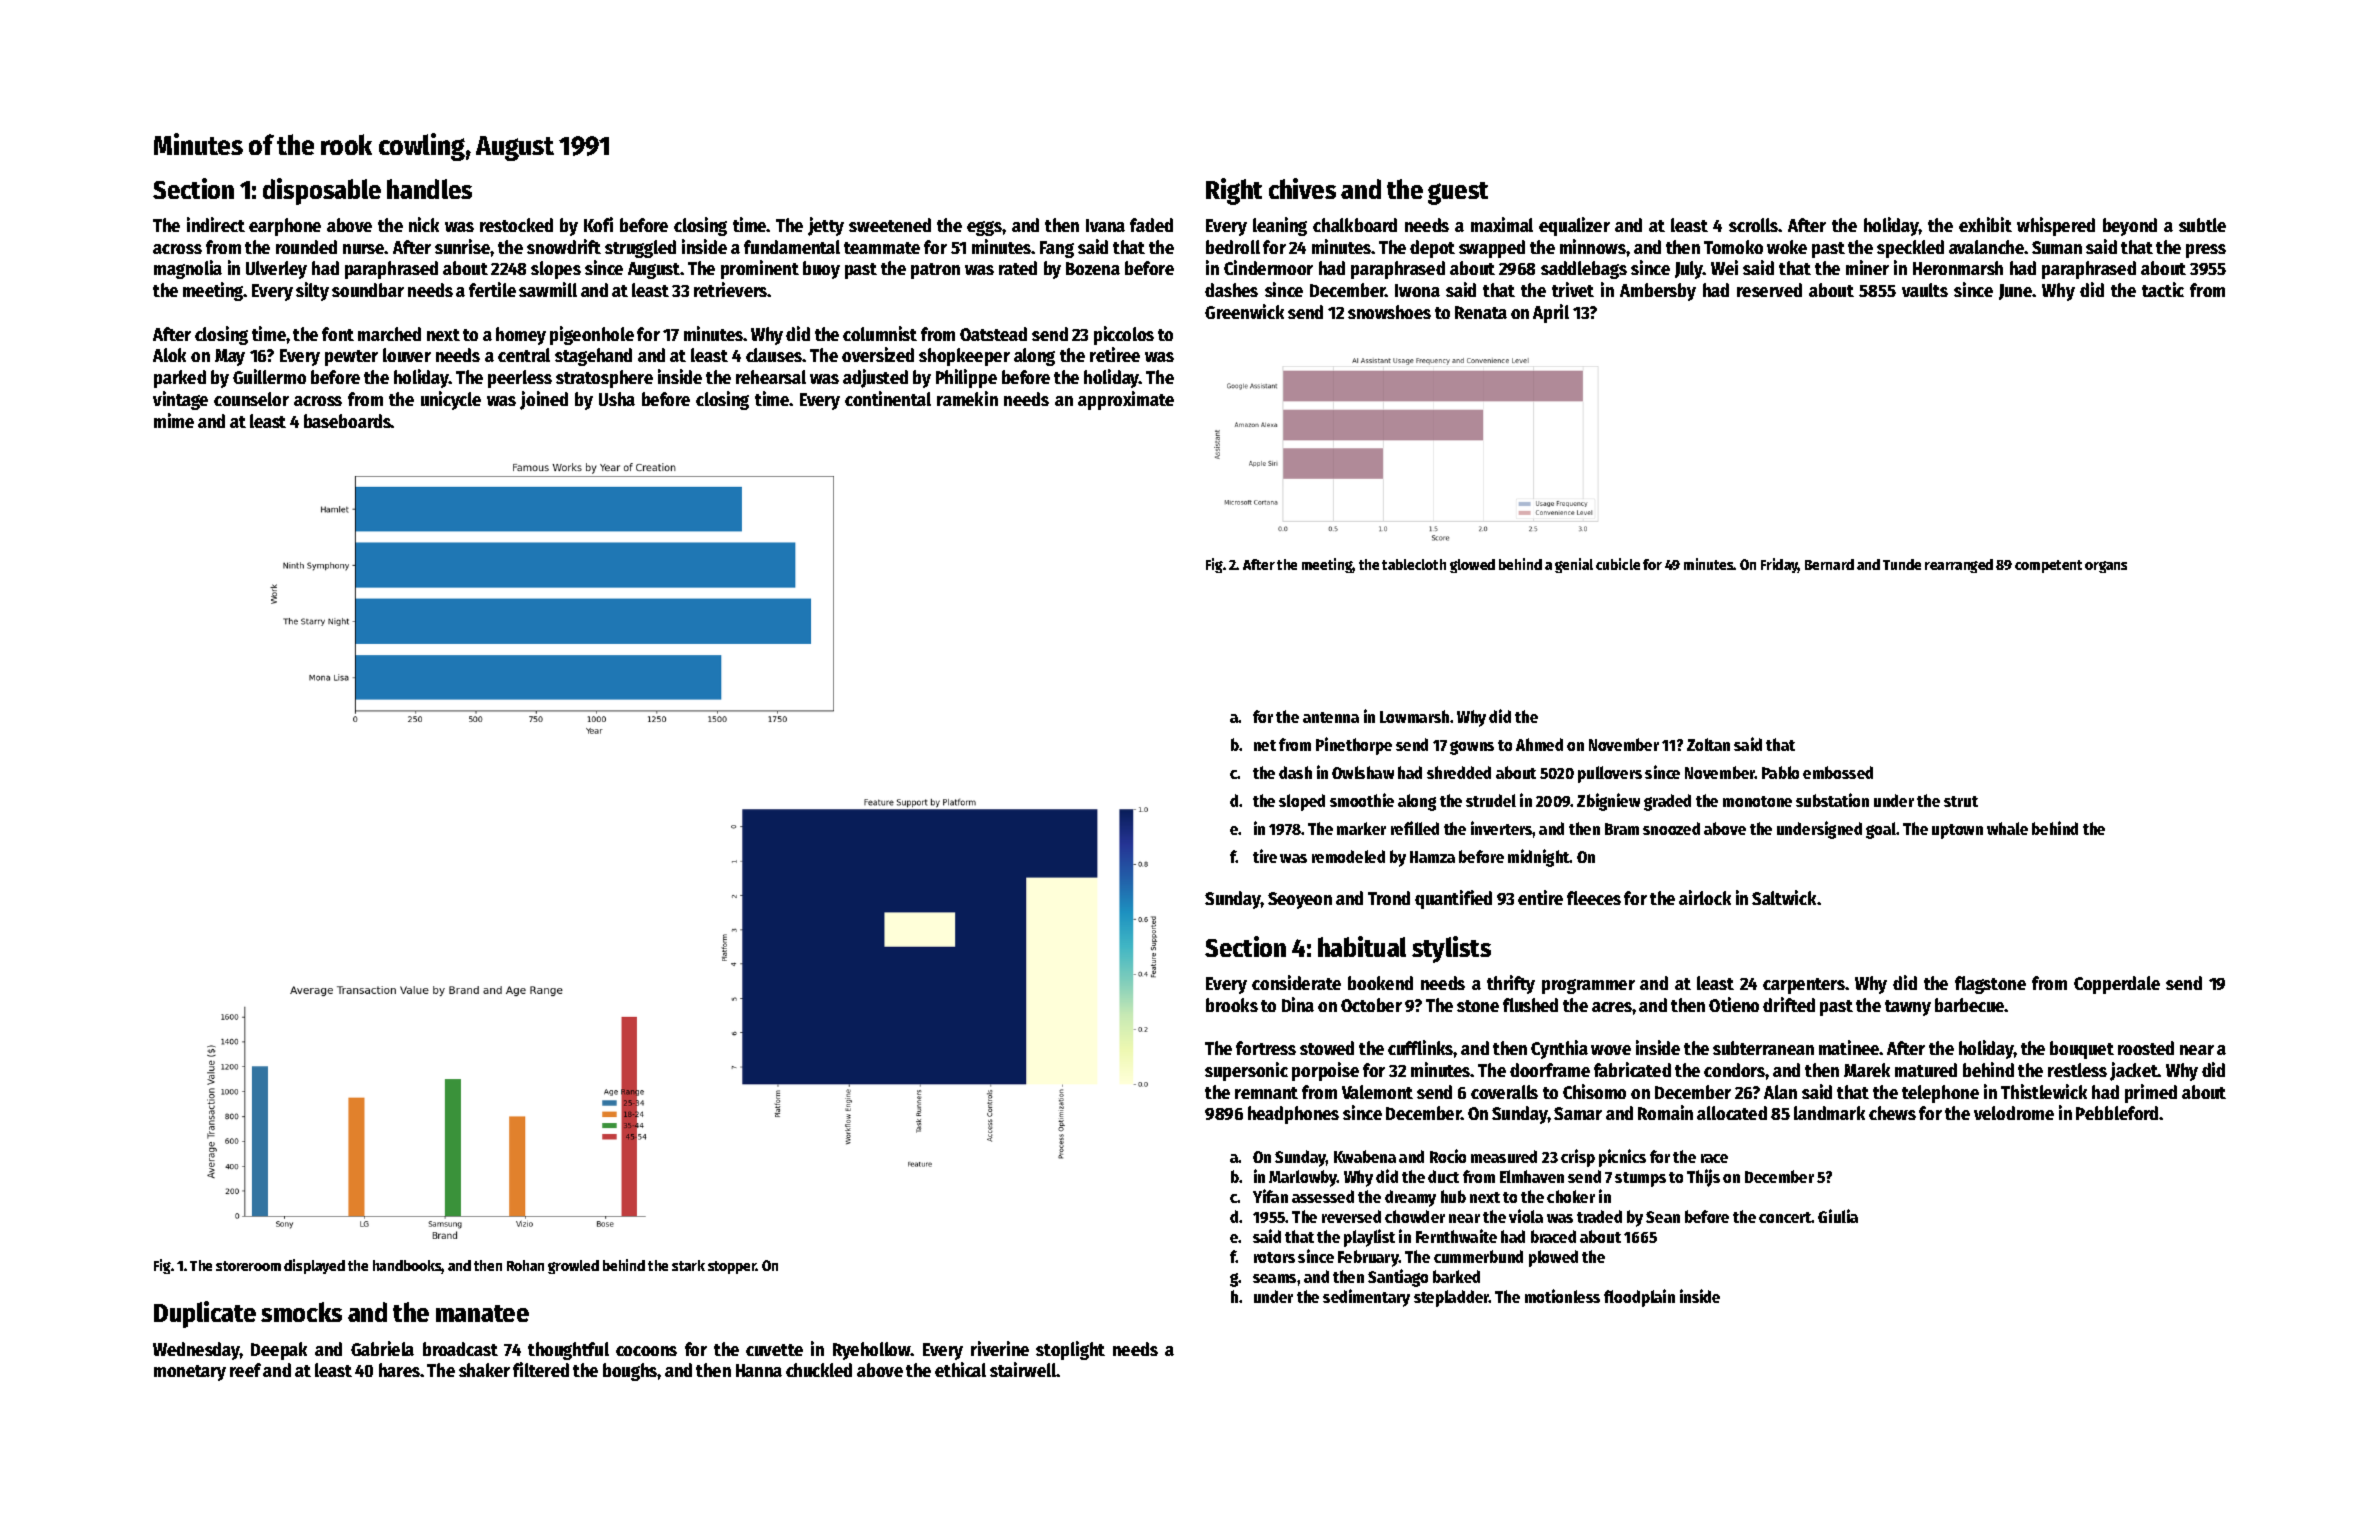  What do you see at coordinates (1300, 900) in the screenshot?
I see `Seoyeon` at bounding box center [1300, 900].
